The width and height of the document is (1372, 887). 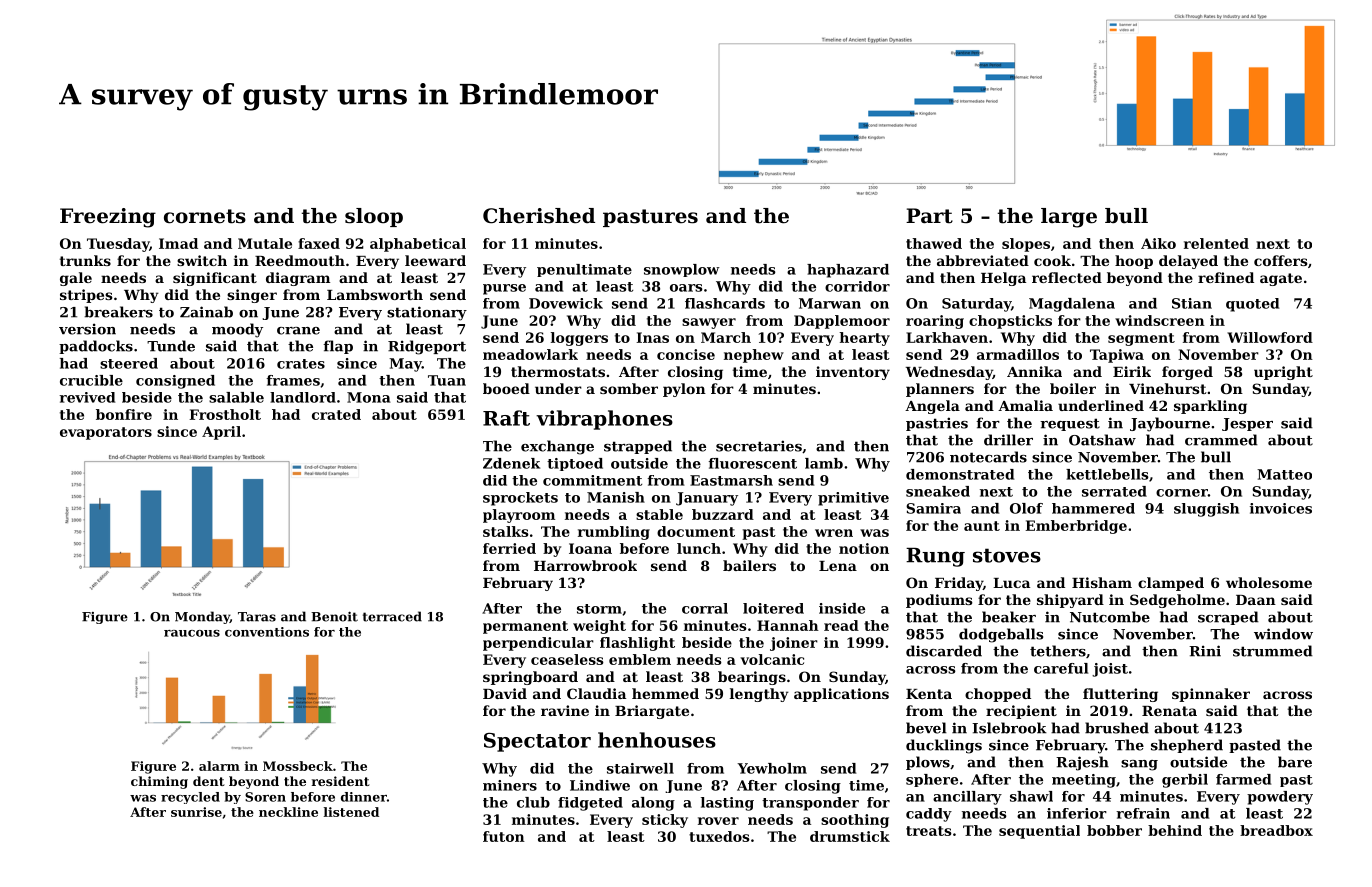 What do you see at coordinates (87, 329) in the document?
I see `version` at bounding box center [87, 329].
